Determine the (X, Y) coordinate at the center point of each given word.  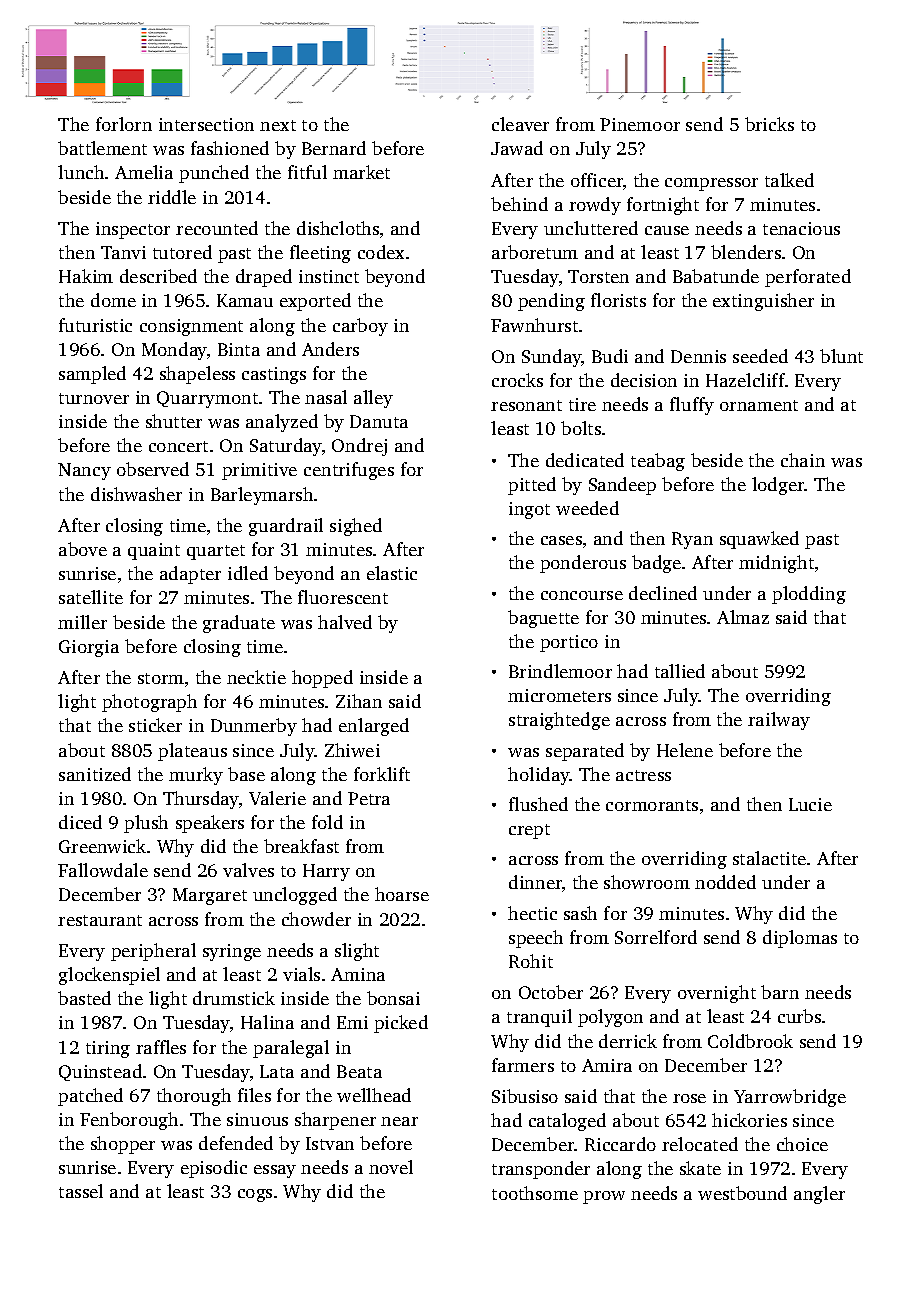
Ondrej (359, 447)
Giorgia (89, 648)
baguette (543, 619)
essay (275, 1171)
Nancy (84, 471)
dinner (535, 882)
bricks (769, 124)
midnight (776, 564)
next (278, 125)
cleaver (520, 124)
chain (803, 460)
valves (248, 870)
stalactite (769, 858)
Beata (359, 1071)
